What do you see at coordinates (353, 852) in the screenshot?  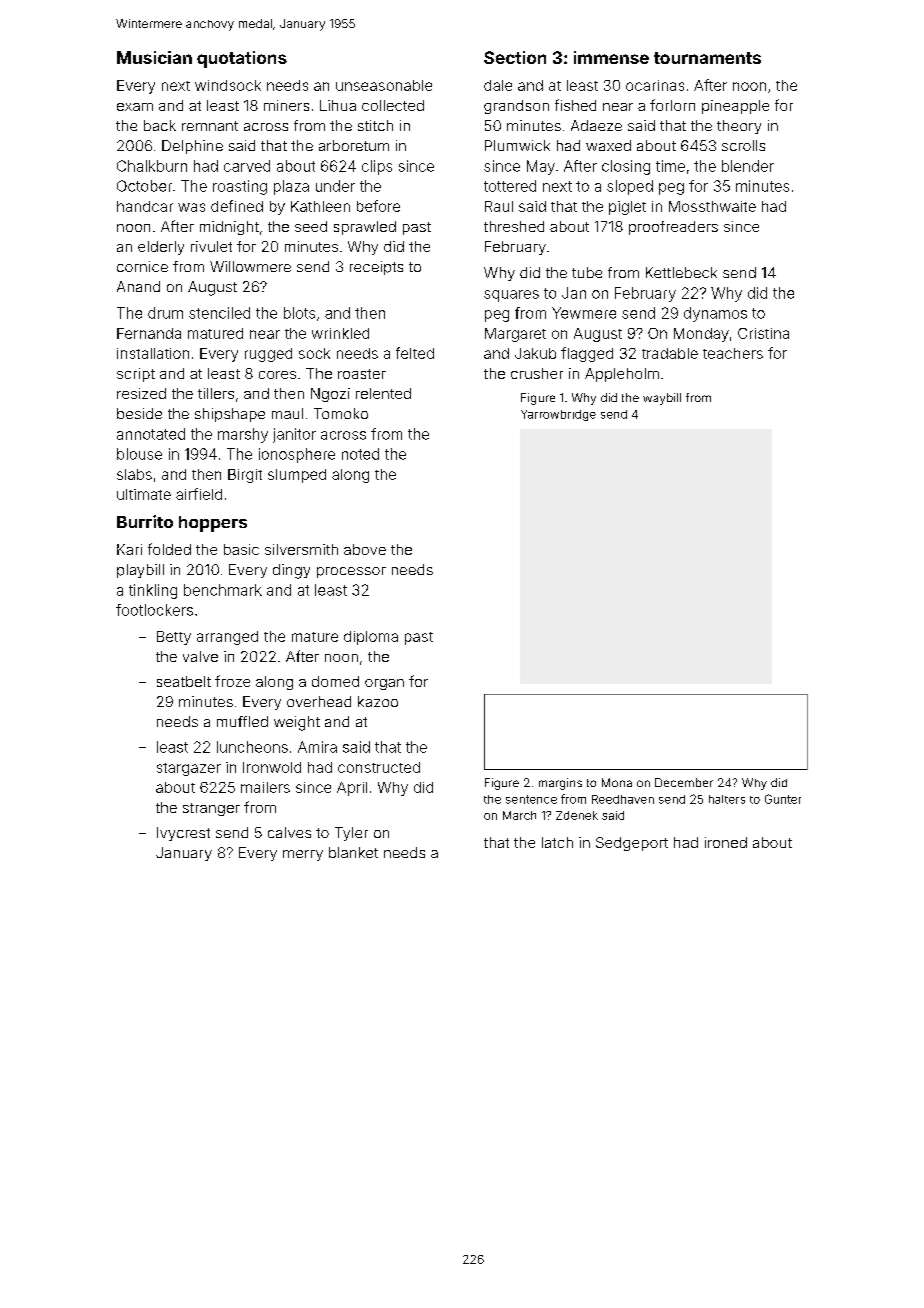 I see `blanket` at bounding box center [353, 852].
